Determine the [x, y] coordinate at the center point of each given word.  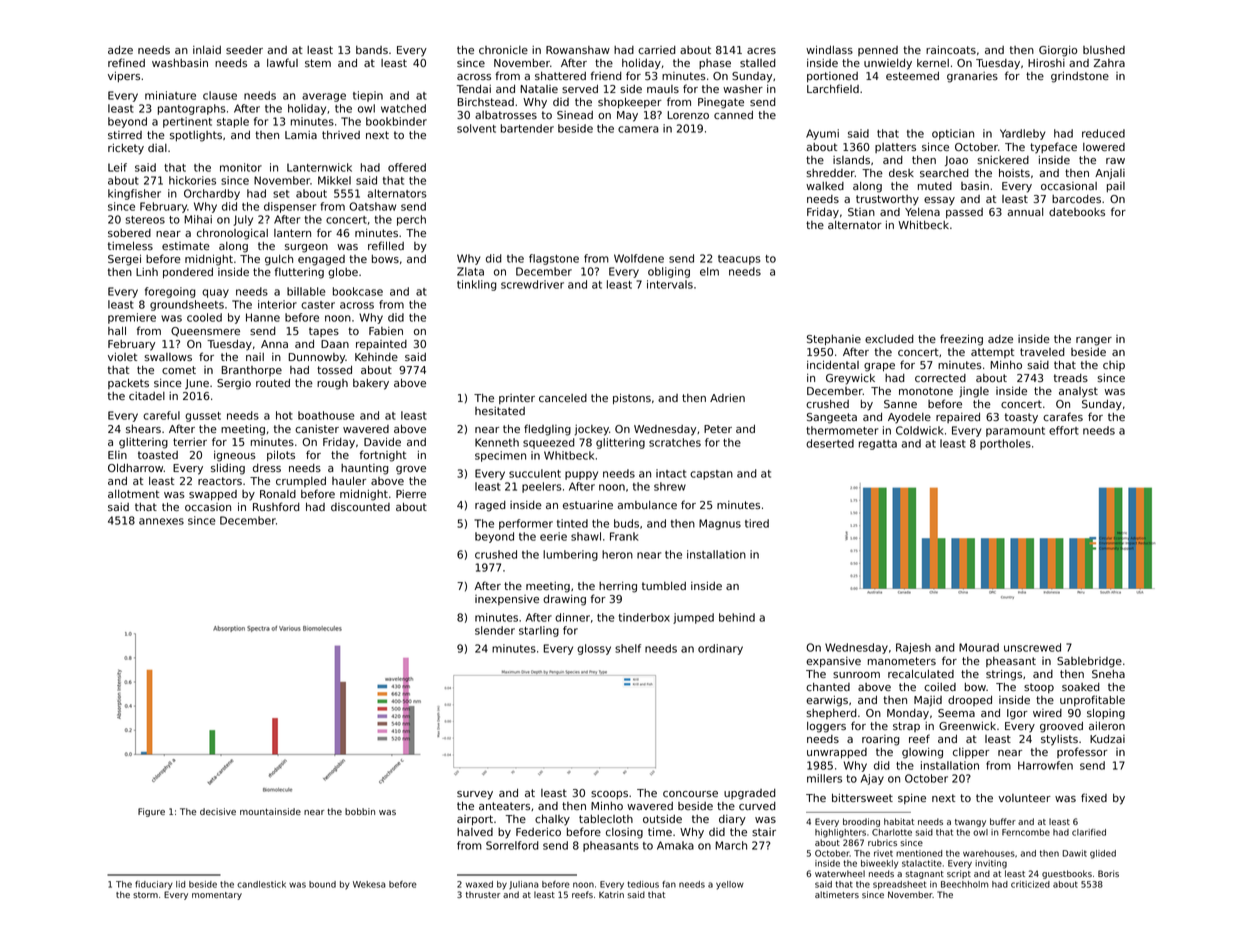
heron [617, 554]
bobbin [360, 811]
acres [761, 51]
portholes [1005, 444]
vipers [124, 76]
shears [143, 429]
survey [475, 795]
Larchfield [833, 88]
